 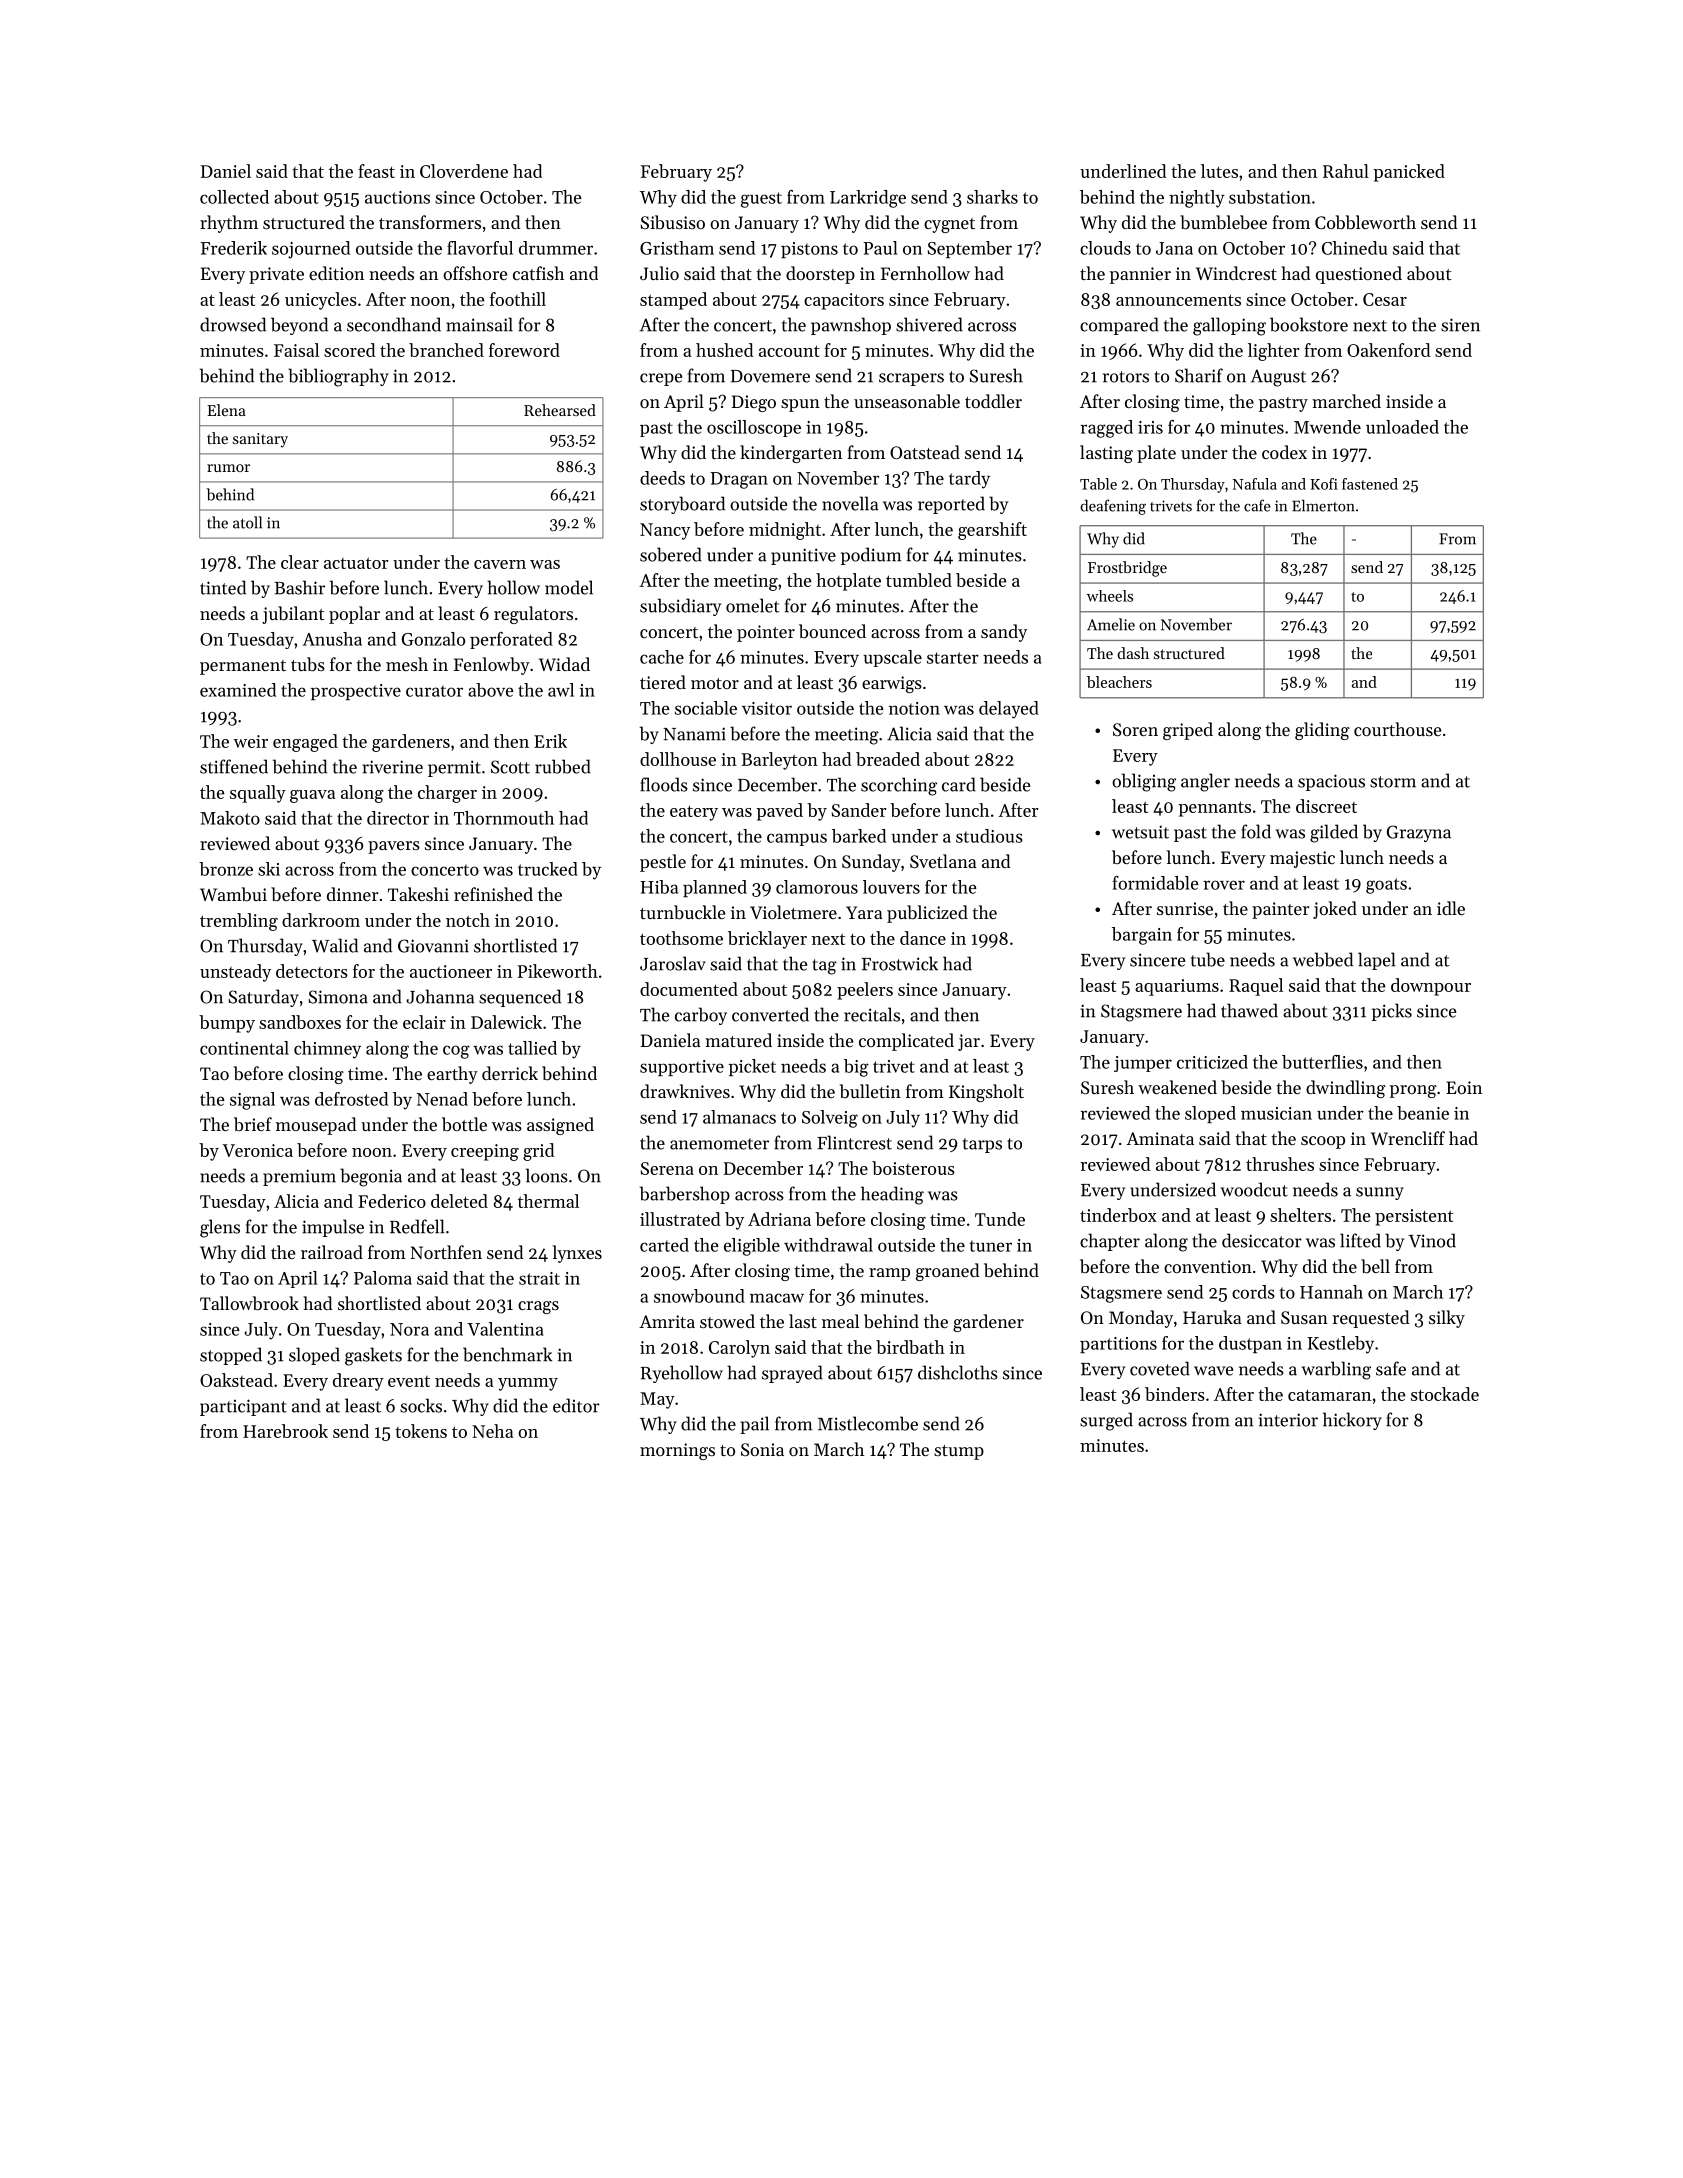 I want to click on iris, so click(x=1150, y=427).
